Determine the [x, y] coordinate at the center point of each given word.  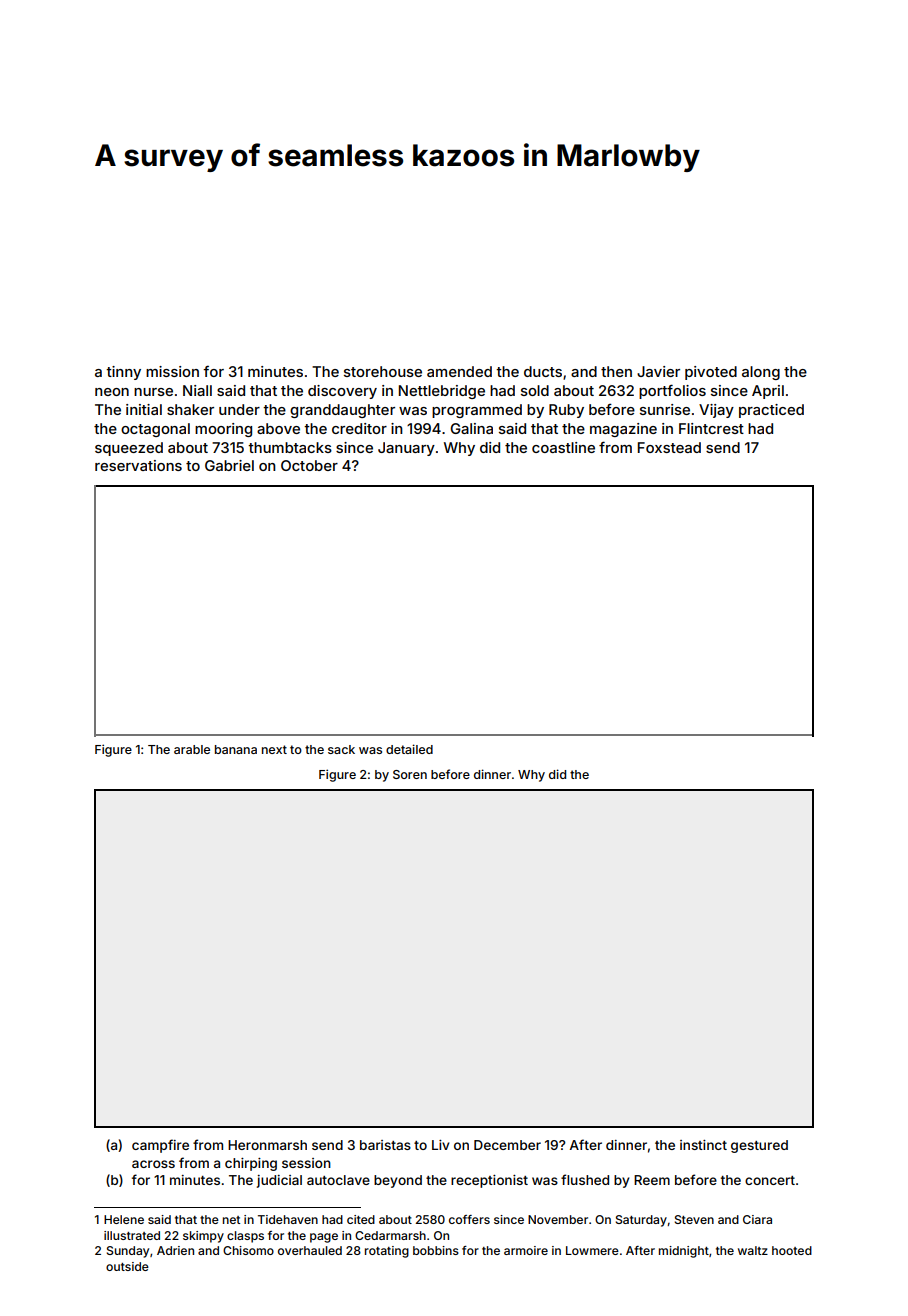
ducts [543, 371]
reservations [138, 465]
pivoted [711, 373]
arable [192, 749]
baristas [385, 1145]
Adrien [175, 1250]
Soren [410, 774]
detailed [409, 749]
